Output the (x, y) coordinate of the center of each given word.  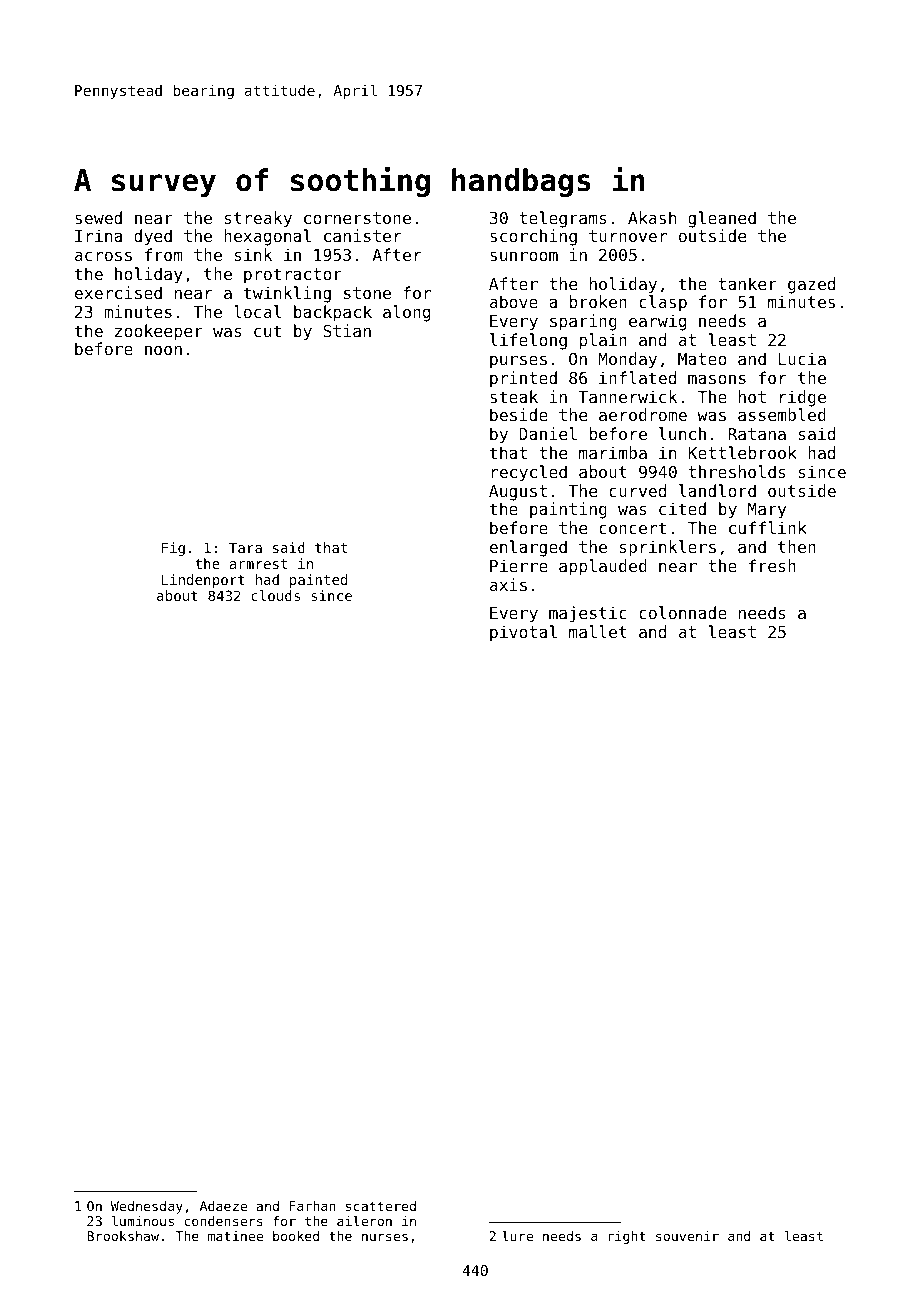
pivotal (523, 633)
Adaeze (223, 1206)
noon (163, 350)
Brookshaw (123, 1236)
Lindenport (203, 581)
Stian (347, 330)
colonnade (683, 612)
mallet (598, 631)
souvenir (687, 1236)
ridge (803, 398)
